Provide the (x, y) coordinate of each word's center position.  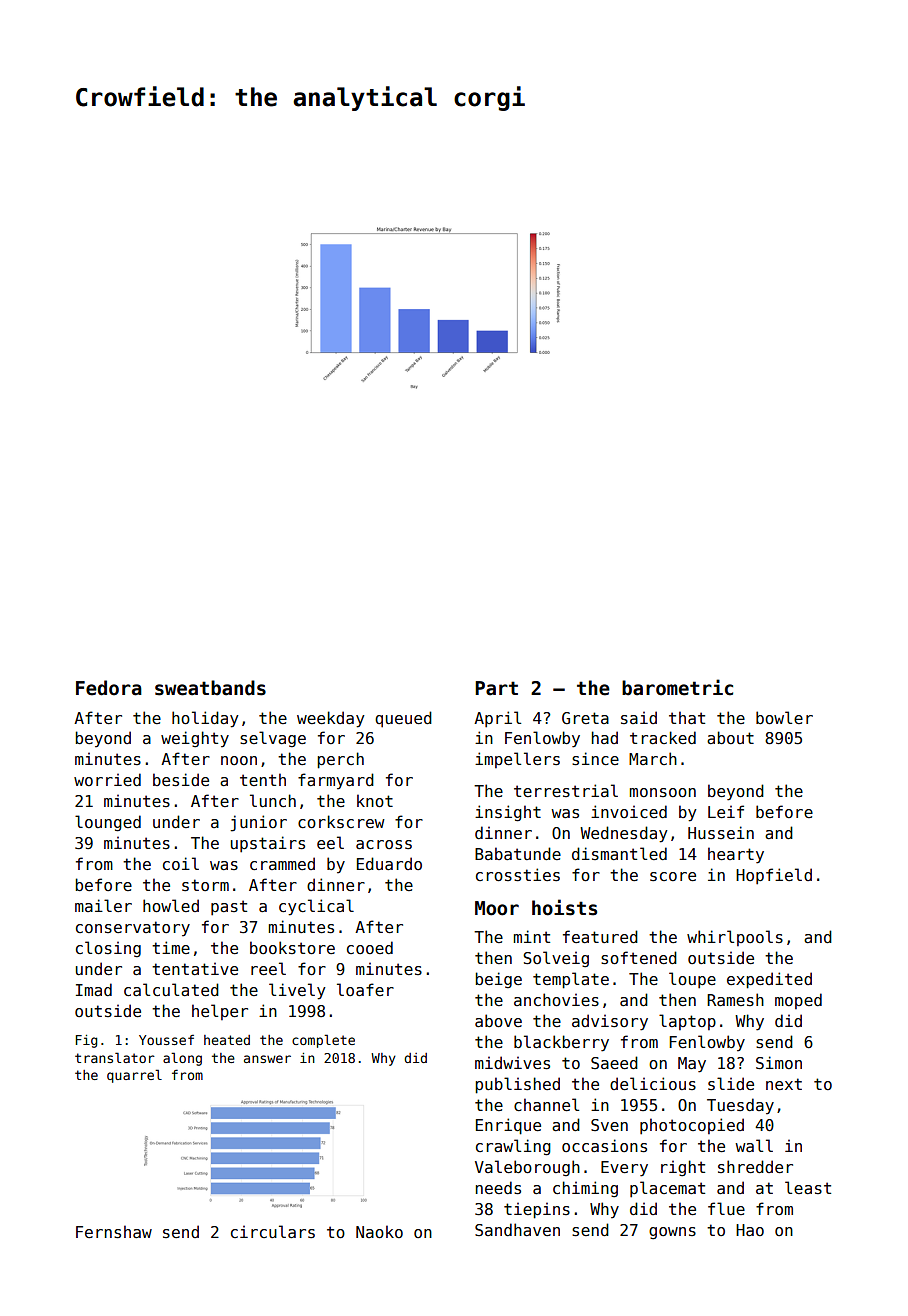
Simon (779, 1062)
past (229, 908)
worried (107, 779)
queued (403, 719)
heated (227, 1040)
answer (267, 1059)
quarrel (134, 1076)
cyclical (316, 907)
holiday (205, 719)
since (595, 759)
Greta (585, 718)
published (517, 1085)
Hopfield (774, 876)
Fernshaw (114, 1232)
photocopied (692, 1126)
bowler (784, 718)
